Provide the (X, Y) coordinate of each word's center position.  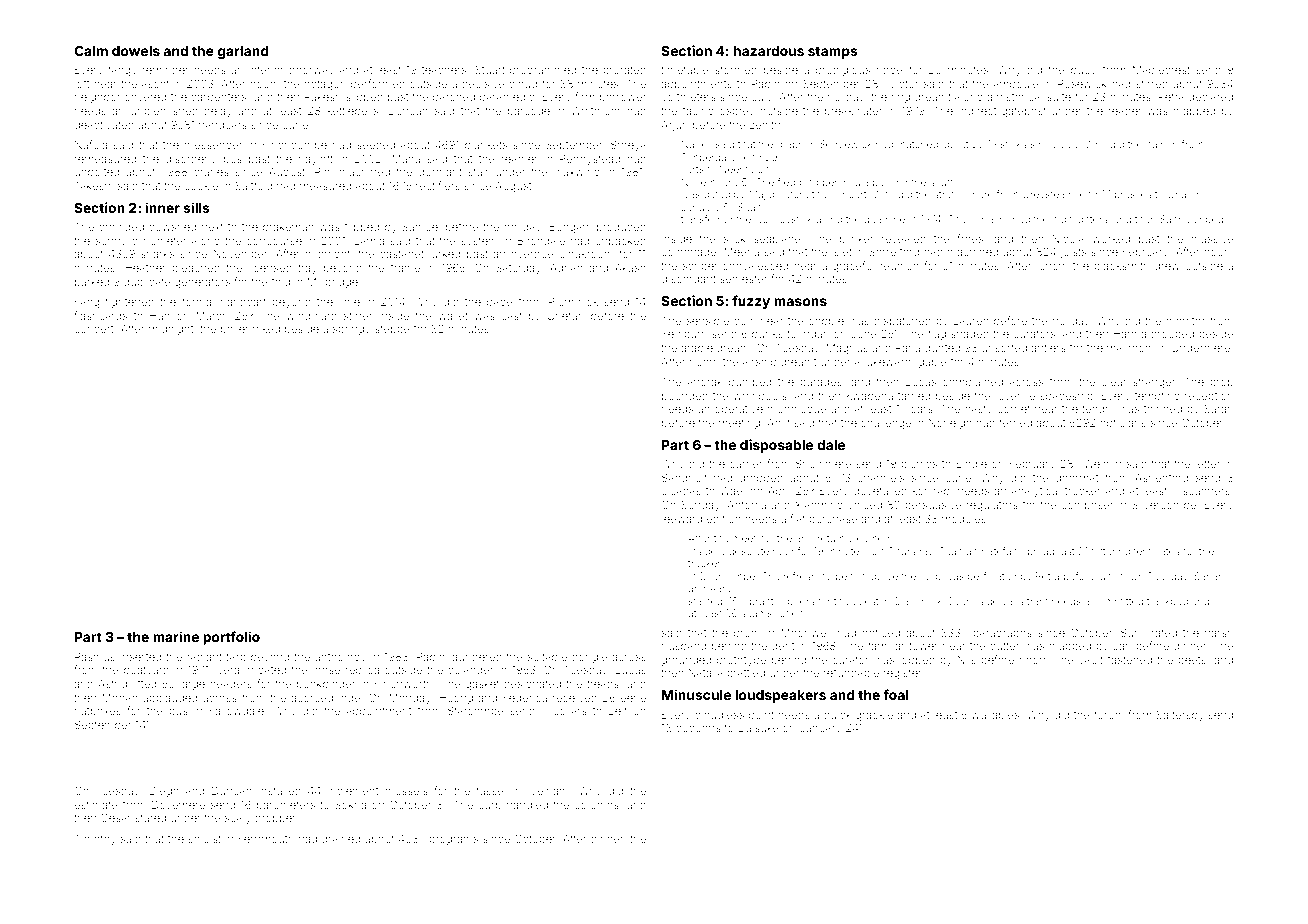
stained (705, 601)
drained (341, 839)
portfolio (231, 638)
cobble (826, 321)
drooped (1172, 335)
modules (964, 519)
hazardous (769, 51)
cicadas (681, 491)
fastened (1130, 659)
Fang (87, 303)
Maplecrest (1161, 70)
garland (243, 52)
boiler (235, 329)
